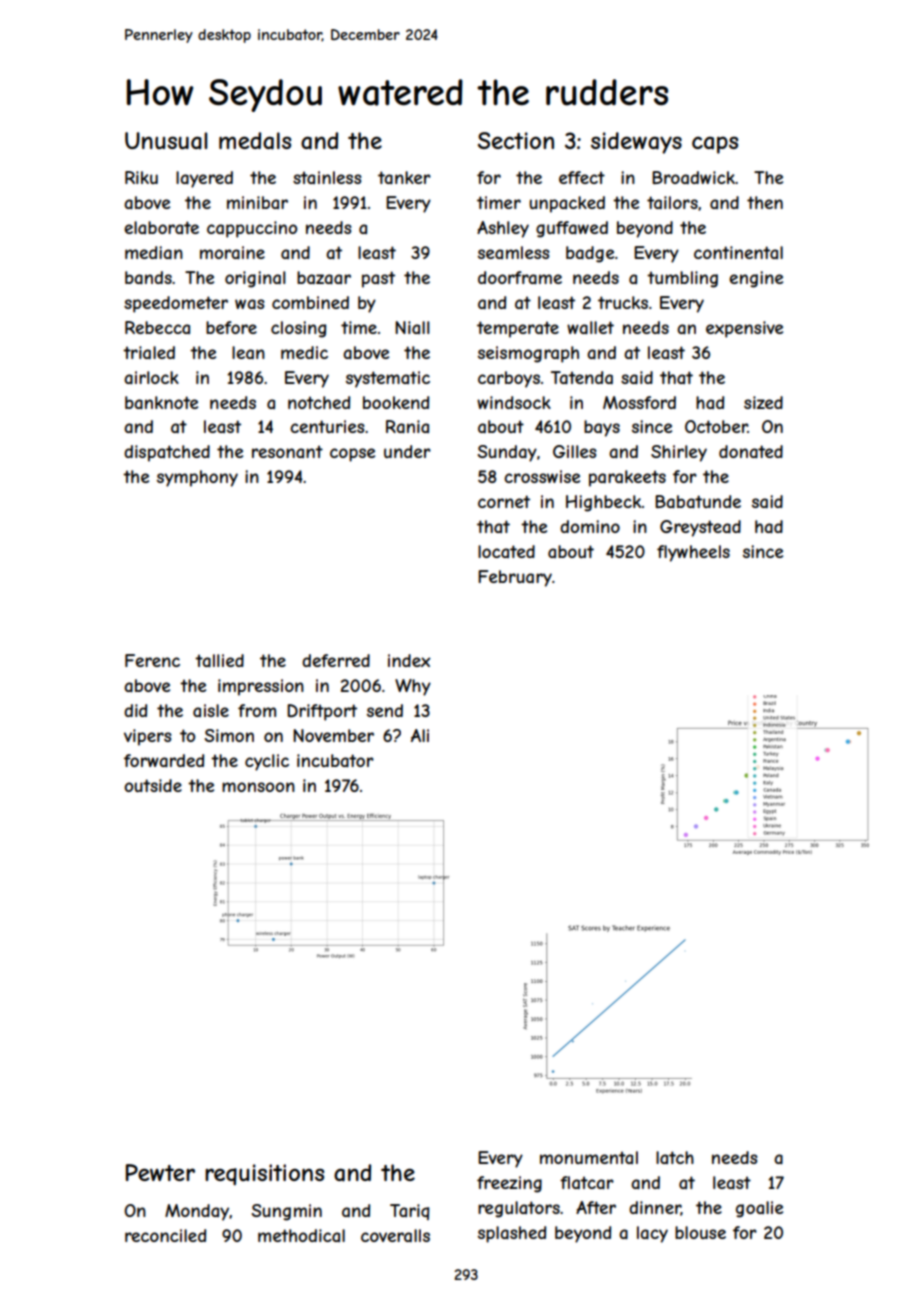 This image has width=908, height=1316. Describe the element at coordinates (151, 377) in the image. I see `airlock` at that location.
